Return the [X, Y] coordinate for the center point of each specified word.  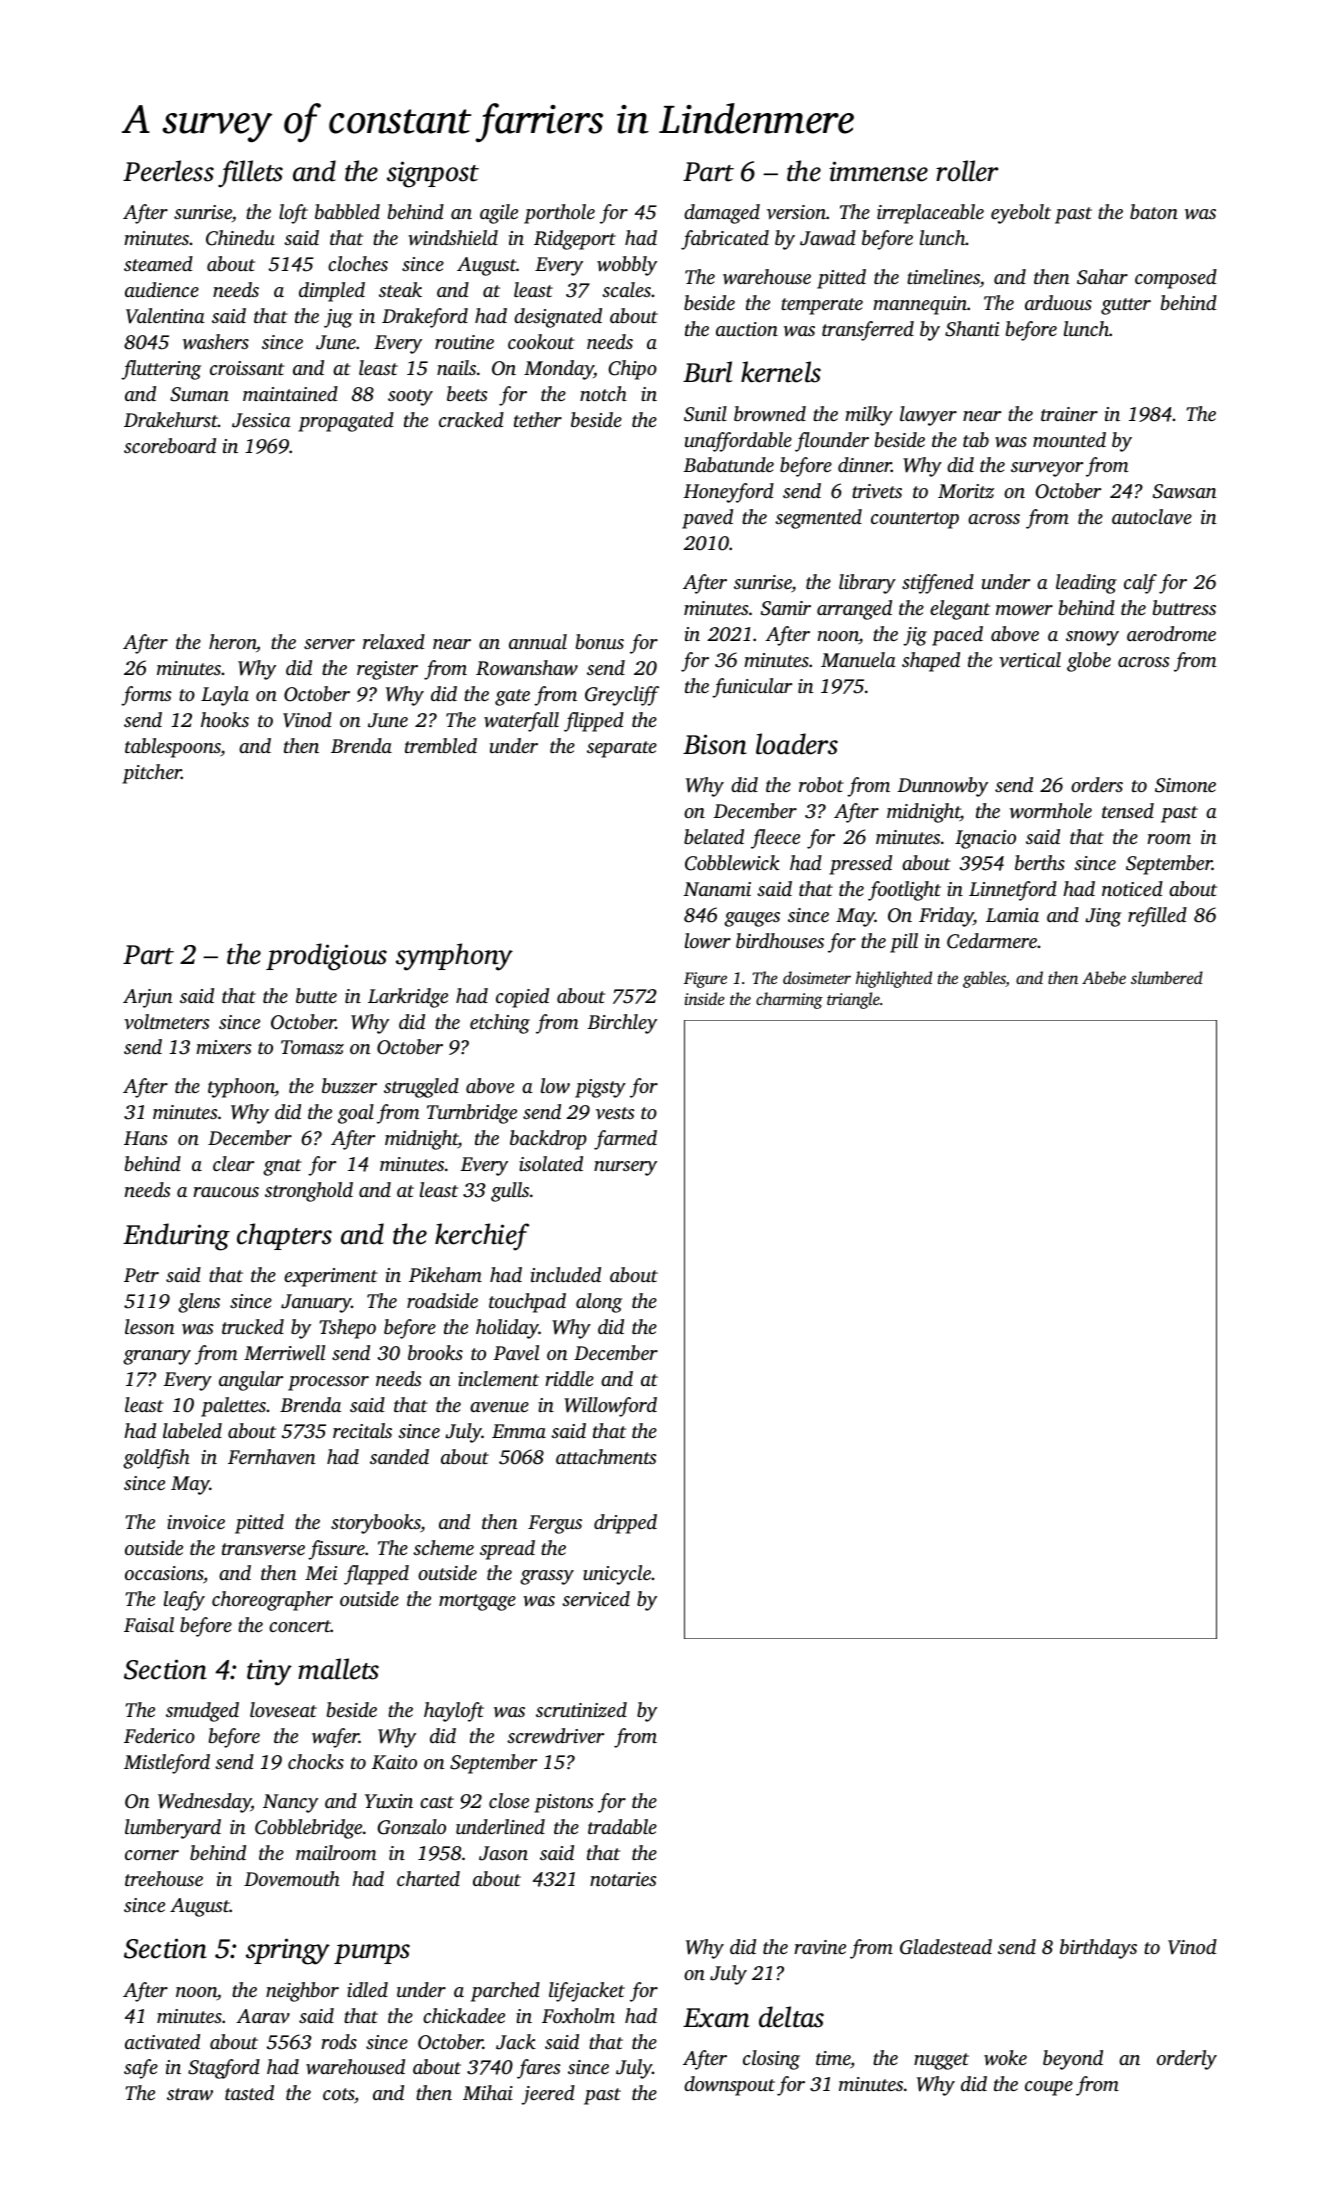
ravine [820, 1947]
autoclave [1152, 517]
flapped [376, 1575]
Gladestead [946, 1947]
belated [714, 836]
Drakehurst [171, 419]
